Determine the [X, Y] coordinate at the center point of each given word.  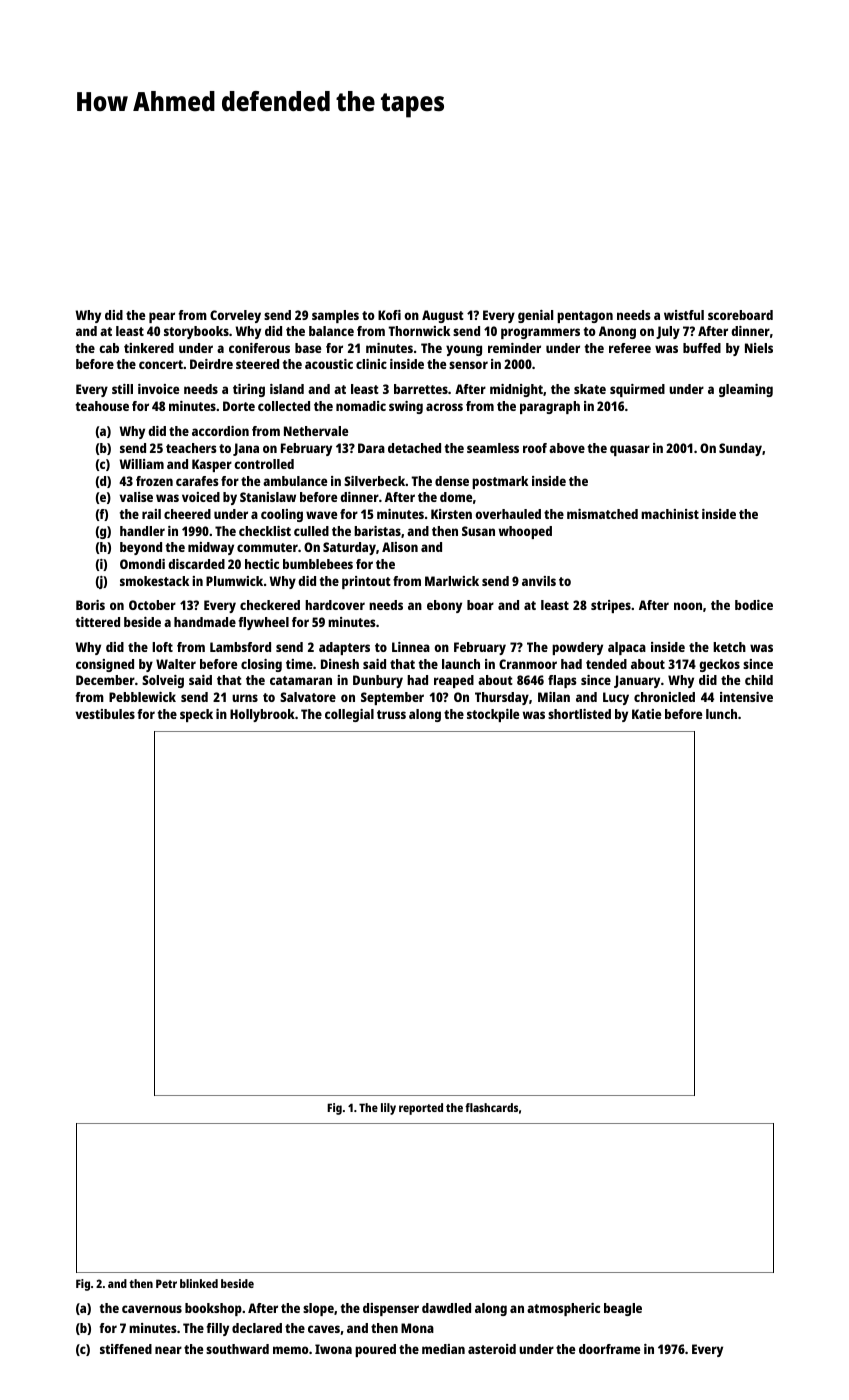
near [168, 1350]
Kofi [389, 315]
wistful [684, 315]
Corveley [235, 316]
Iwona [333, 1349]
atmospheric [563, 1309]
